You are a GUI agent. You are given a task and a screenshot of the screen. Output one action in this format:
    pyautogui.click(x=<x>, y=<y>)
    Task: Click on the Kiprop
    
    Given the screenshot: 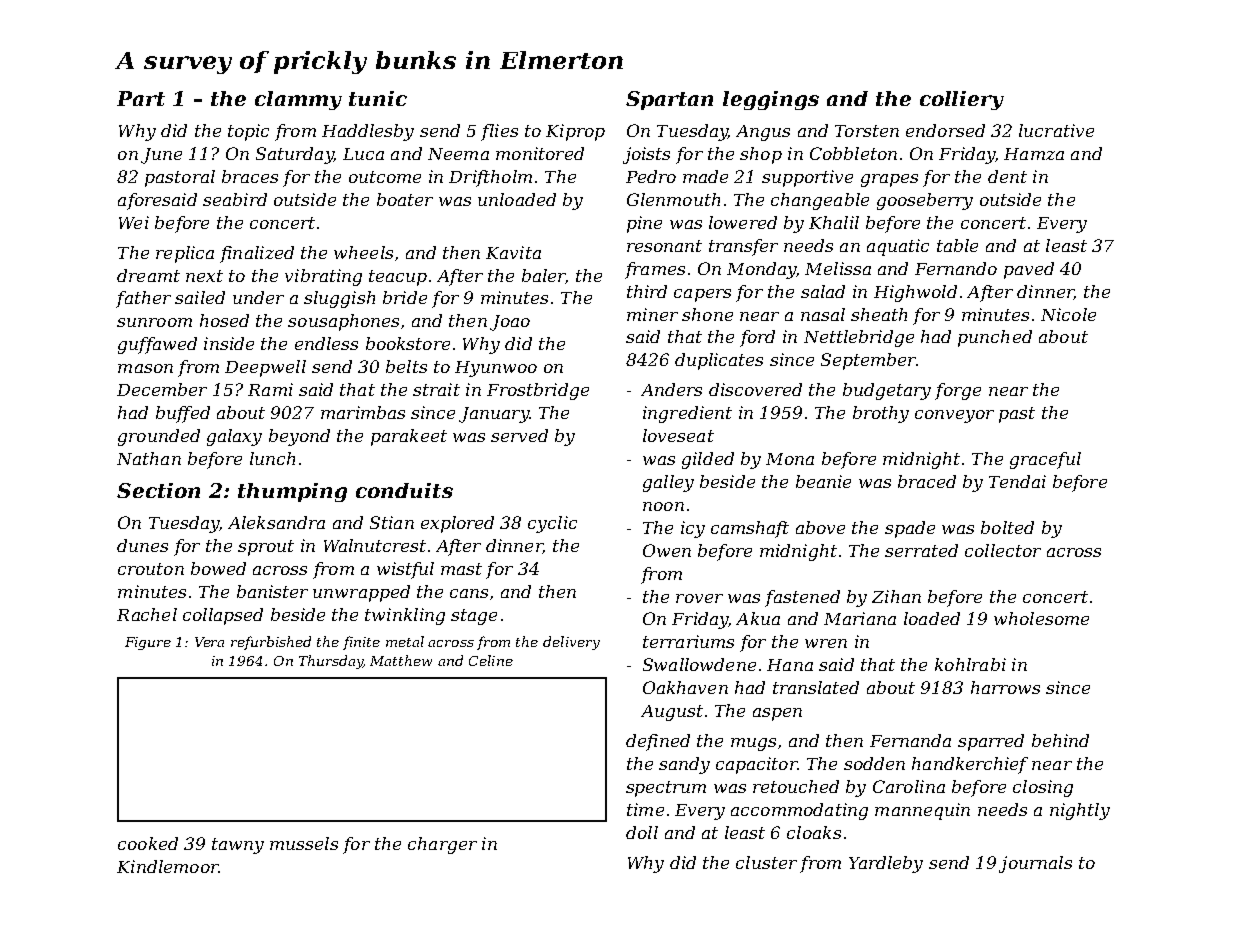 What is the action you would take?
    pyautogui.click(x=575, y=132)
